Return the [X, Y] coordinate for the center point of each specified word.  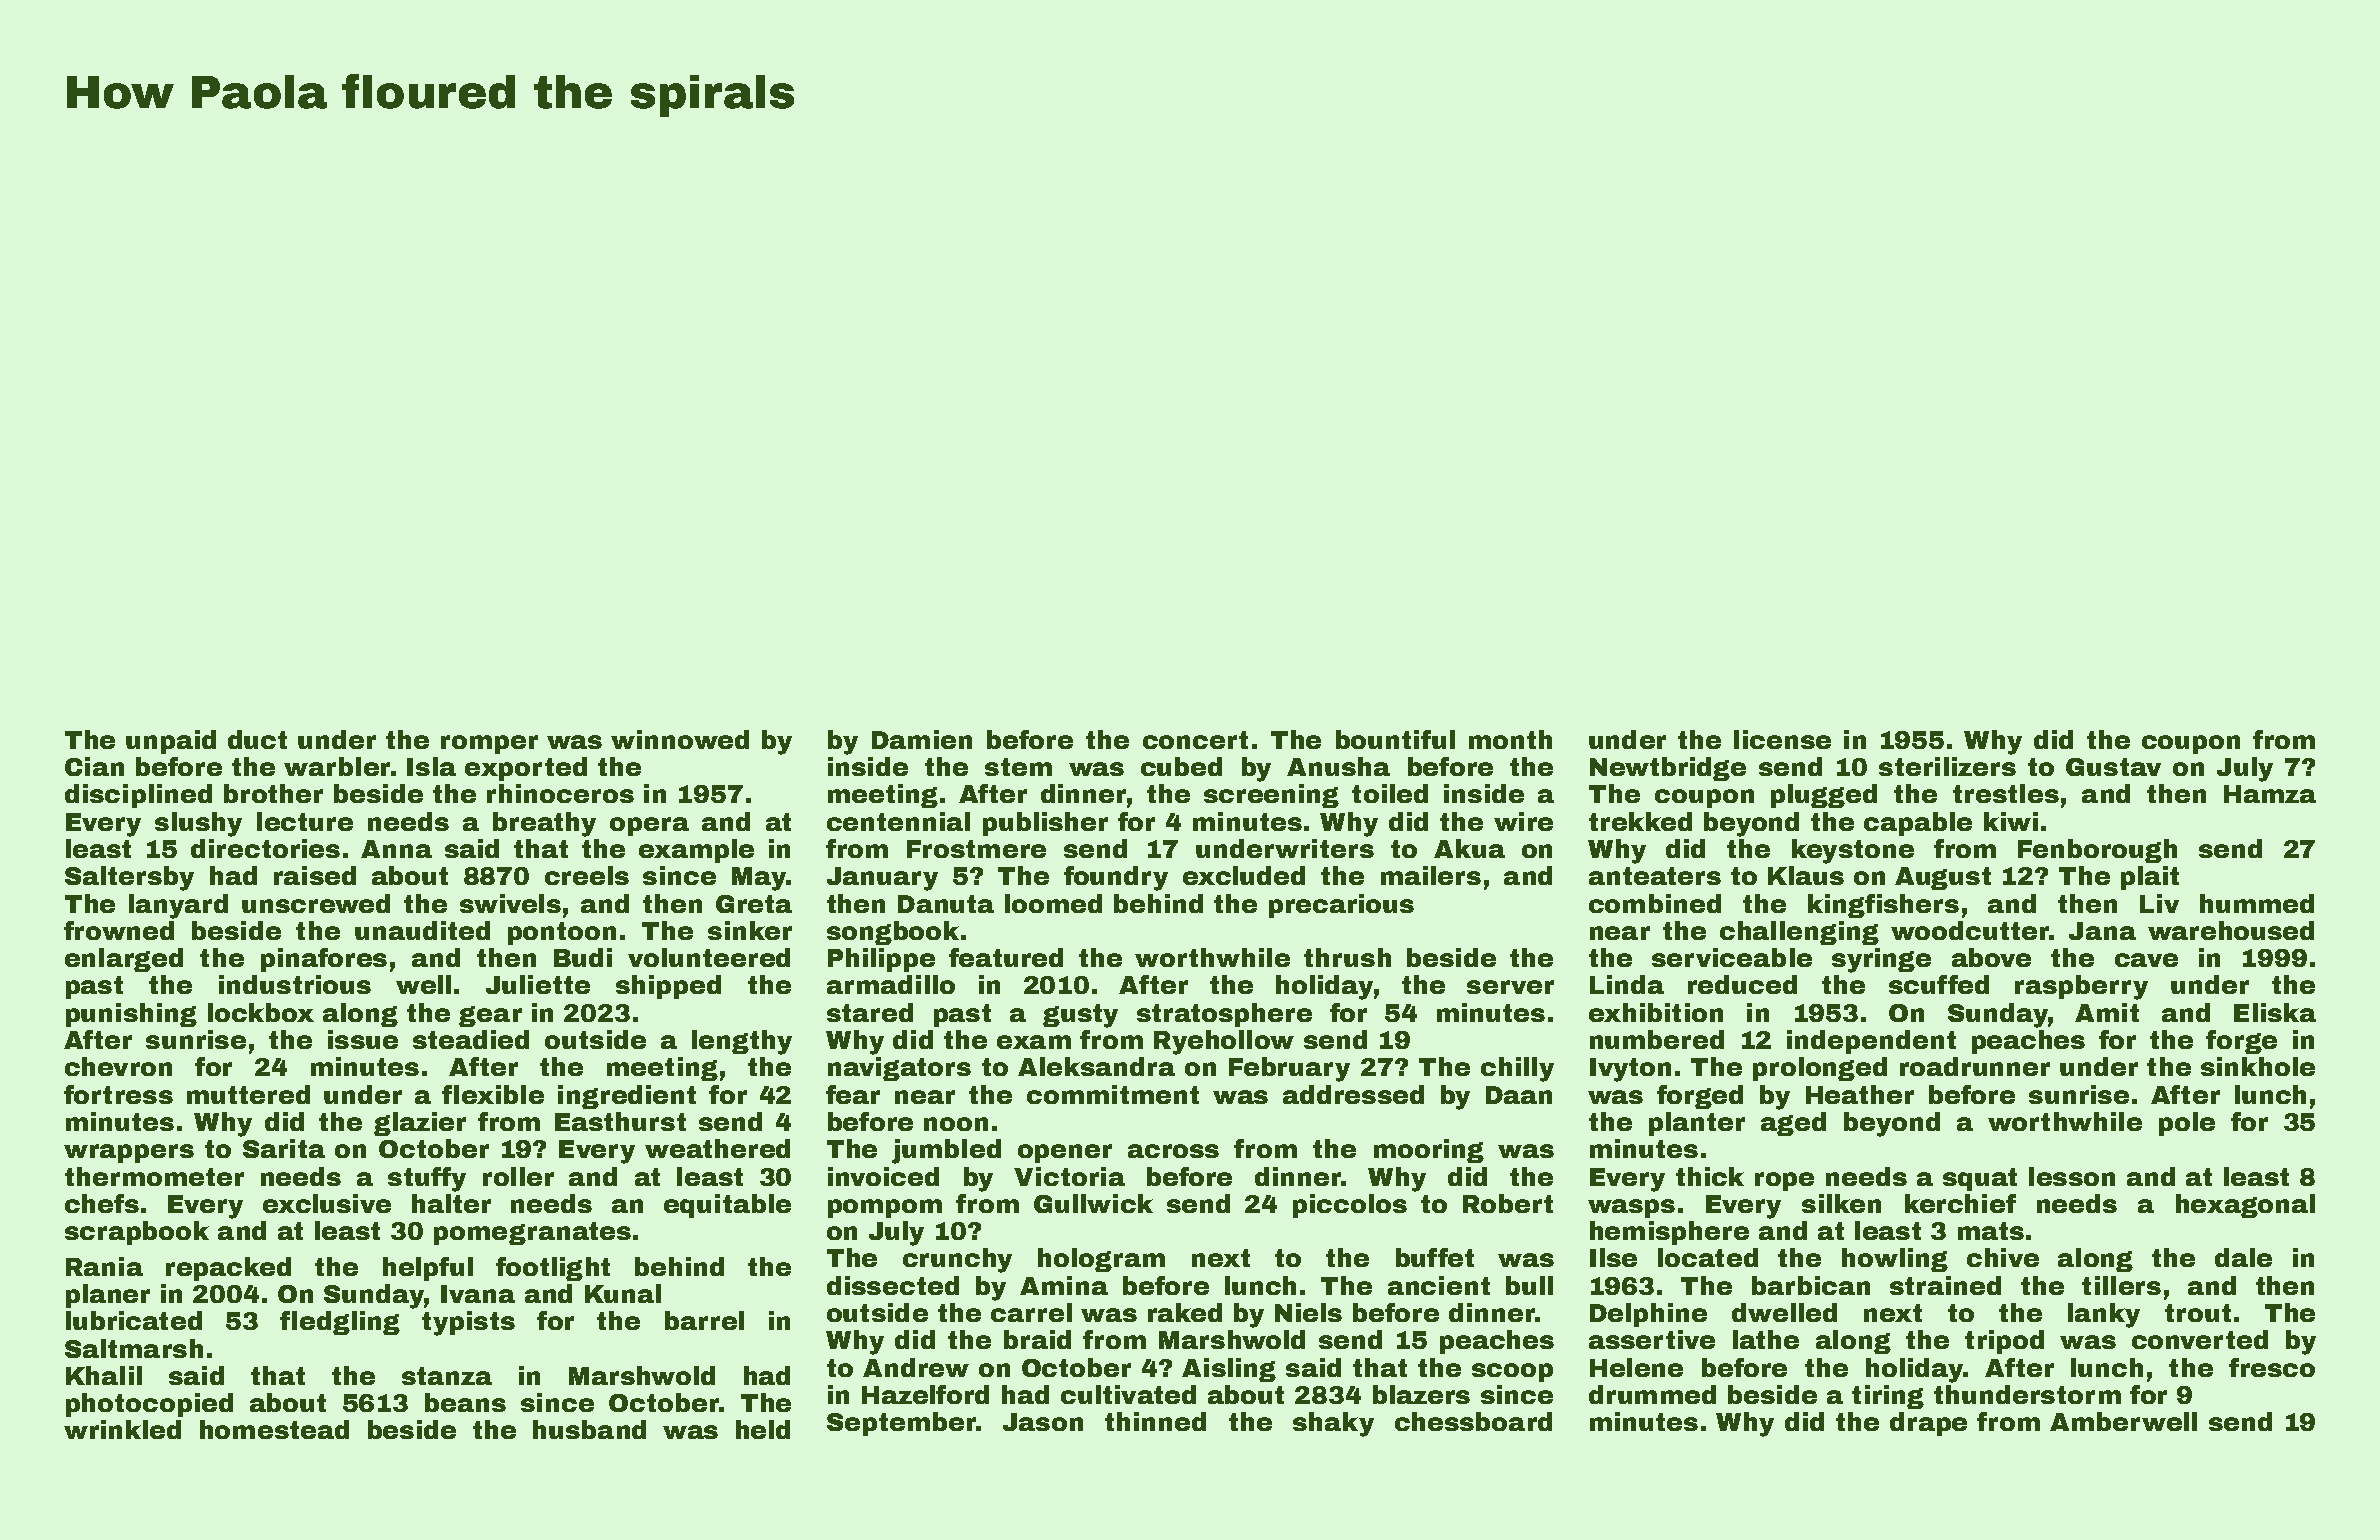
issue [363, 1039]
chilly [1517, 1069]
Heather [1860, 1094]
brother [273, 793]
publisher [1045, 824]
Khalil [104, 1375]
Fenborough [2097, 851]
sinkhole [2258, 1066]
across [1173, 1151]
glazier [420, 1124]
